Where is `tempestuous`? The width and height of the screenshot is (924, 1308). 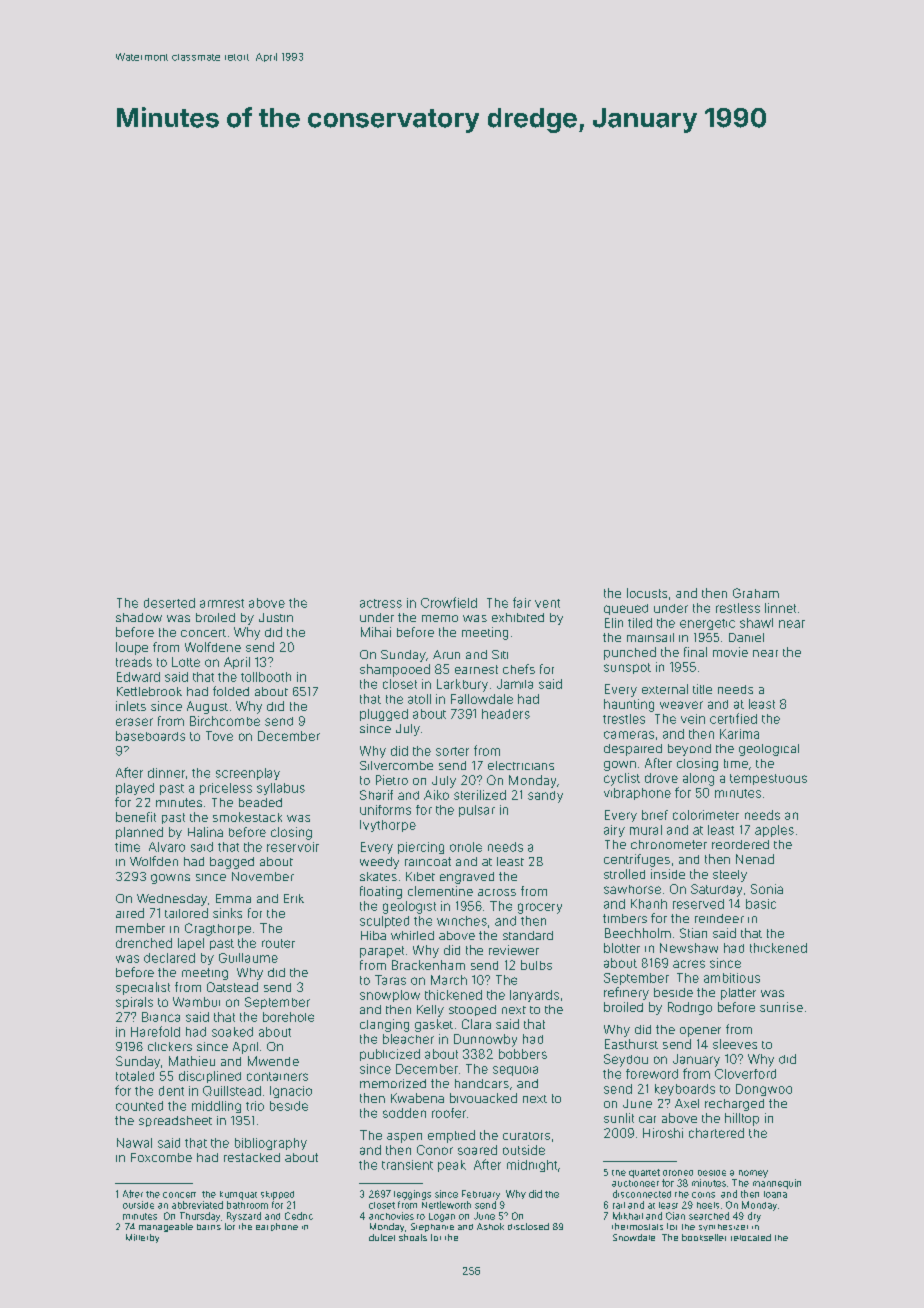
tempestuous is located at coordinates (768, 779).
